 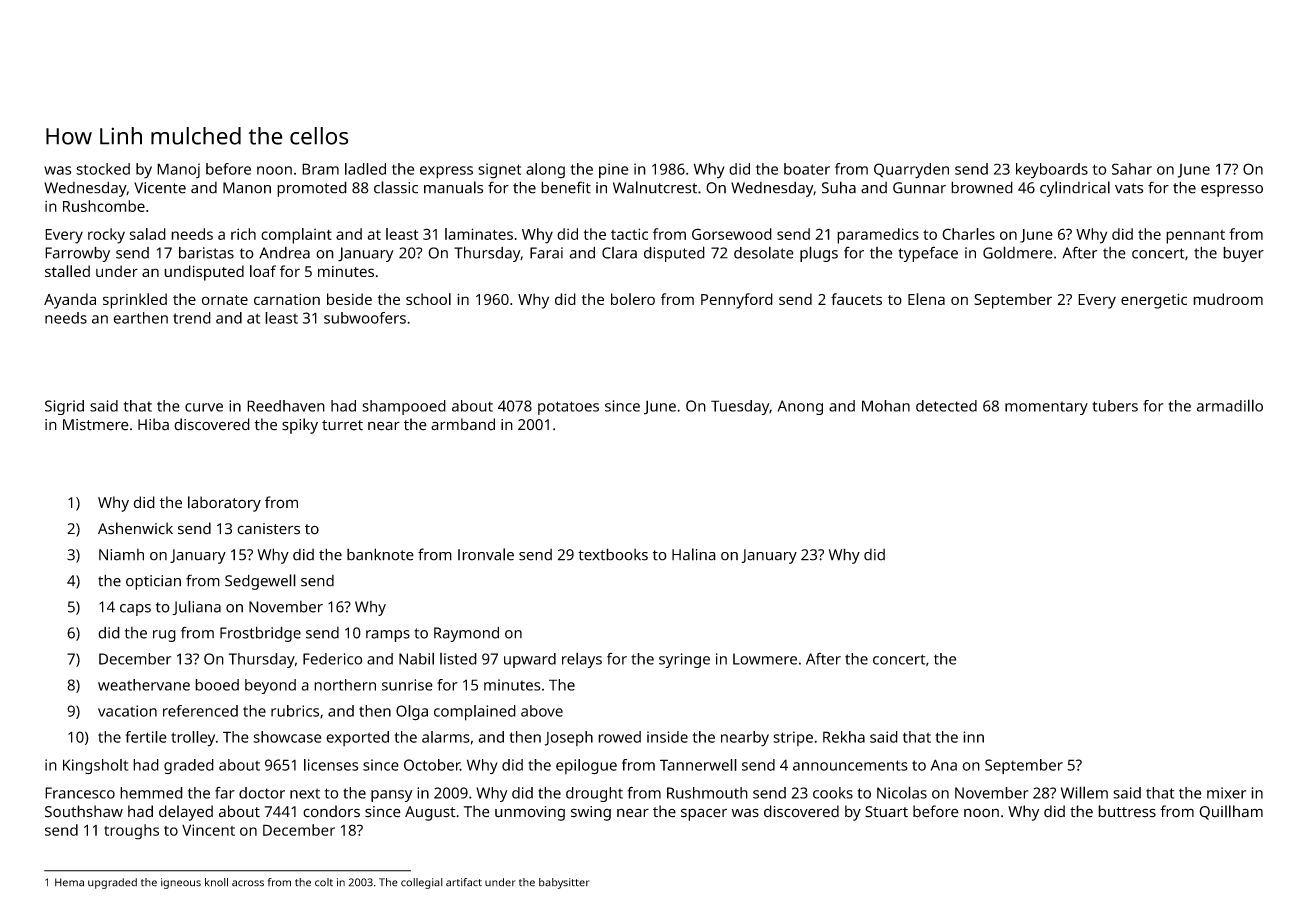 What do you see at coordinates (844, 737) in the page?
I see `Rekha` at bounding box center [844, 737].
